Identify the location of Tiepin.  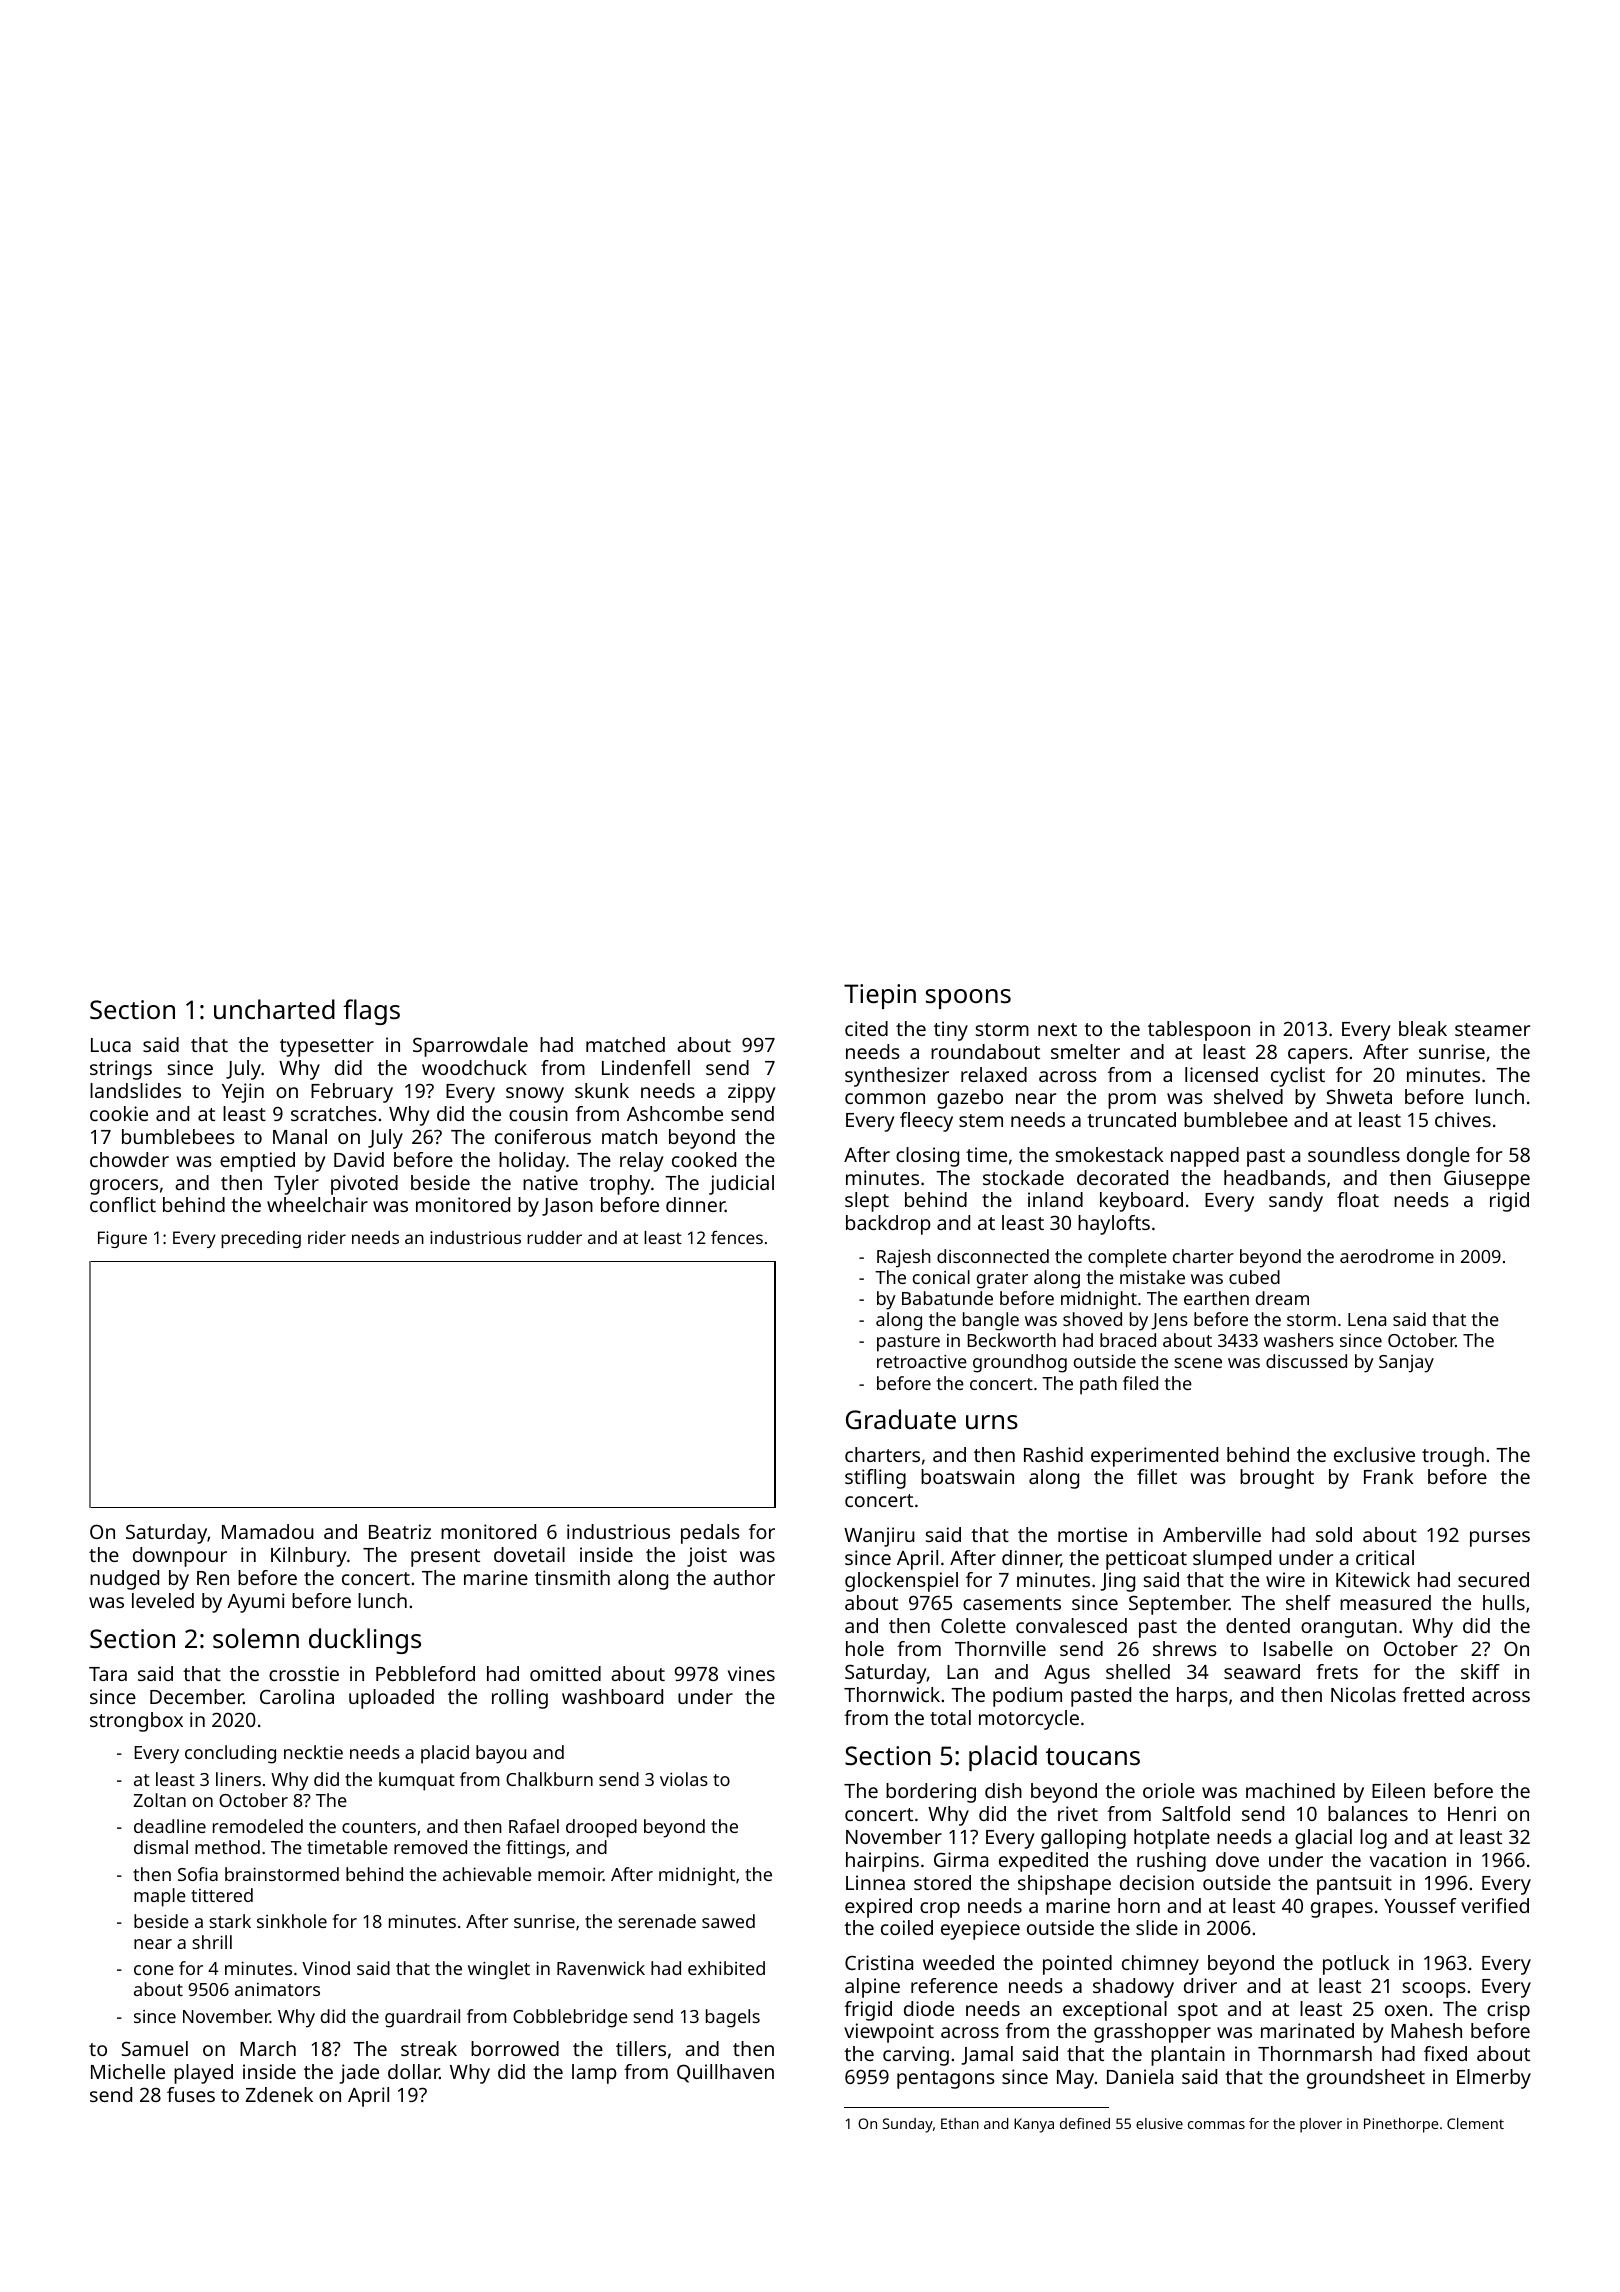
(880, 996).
